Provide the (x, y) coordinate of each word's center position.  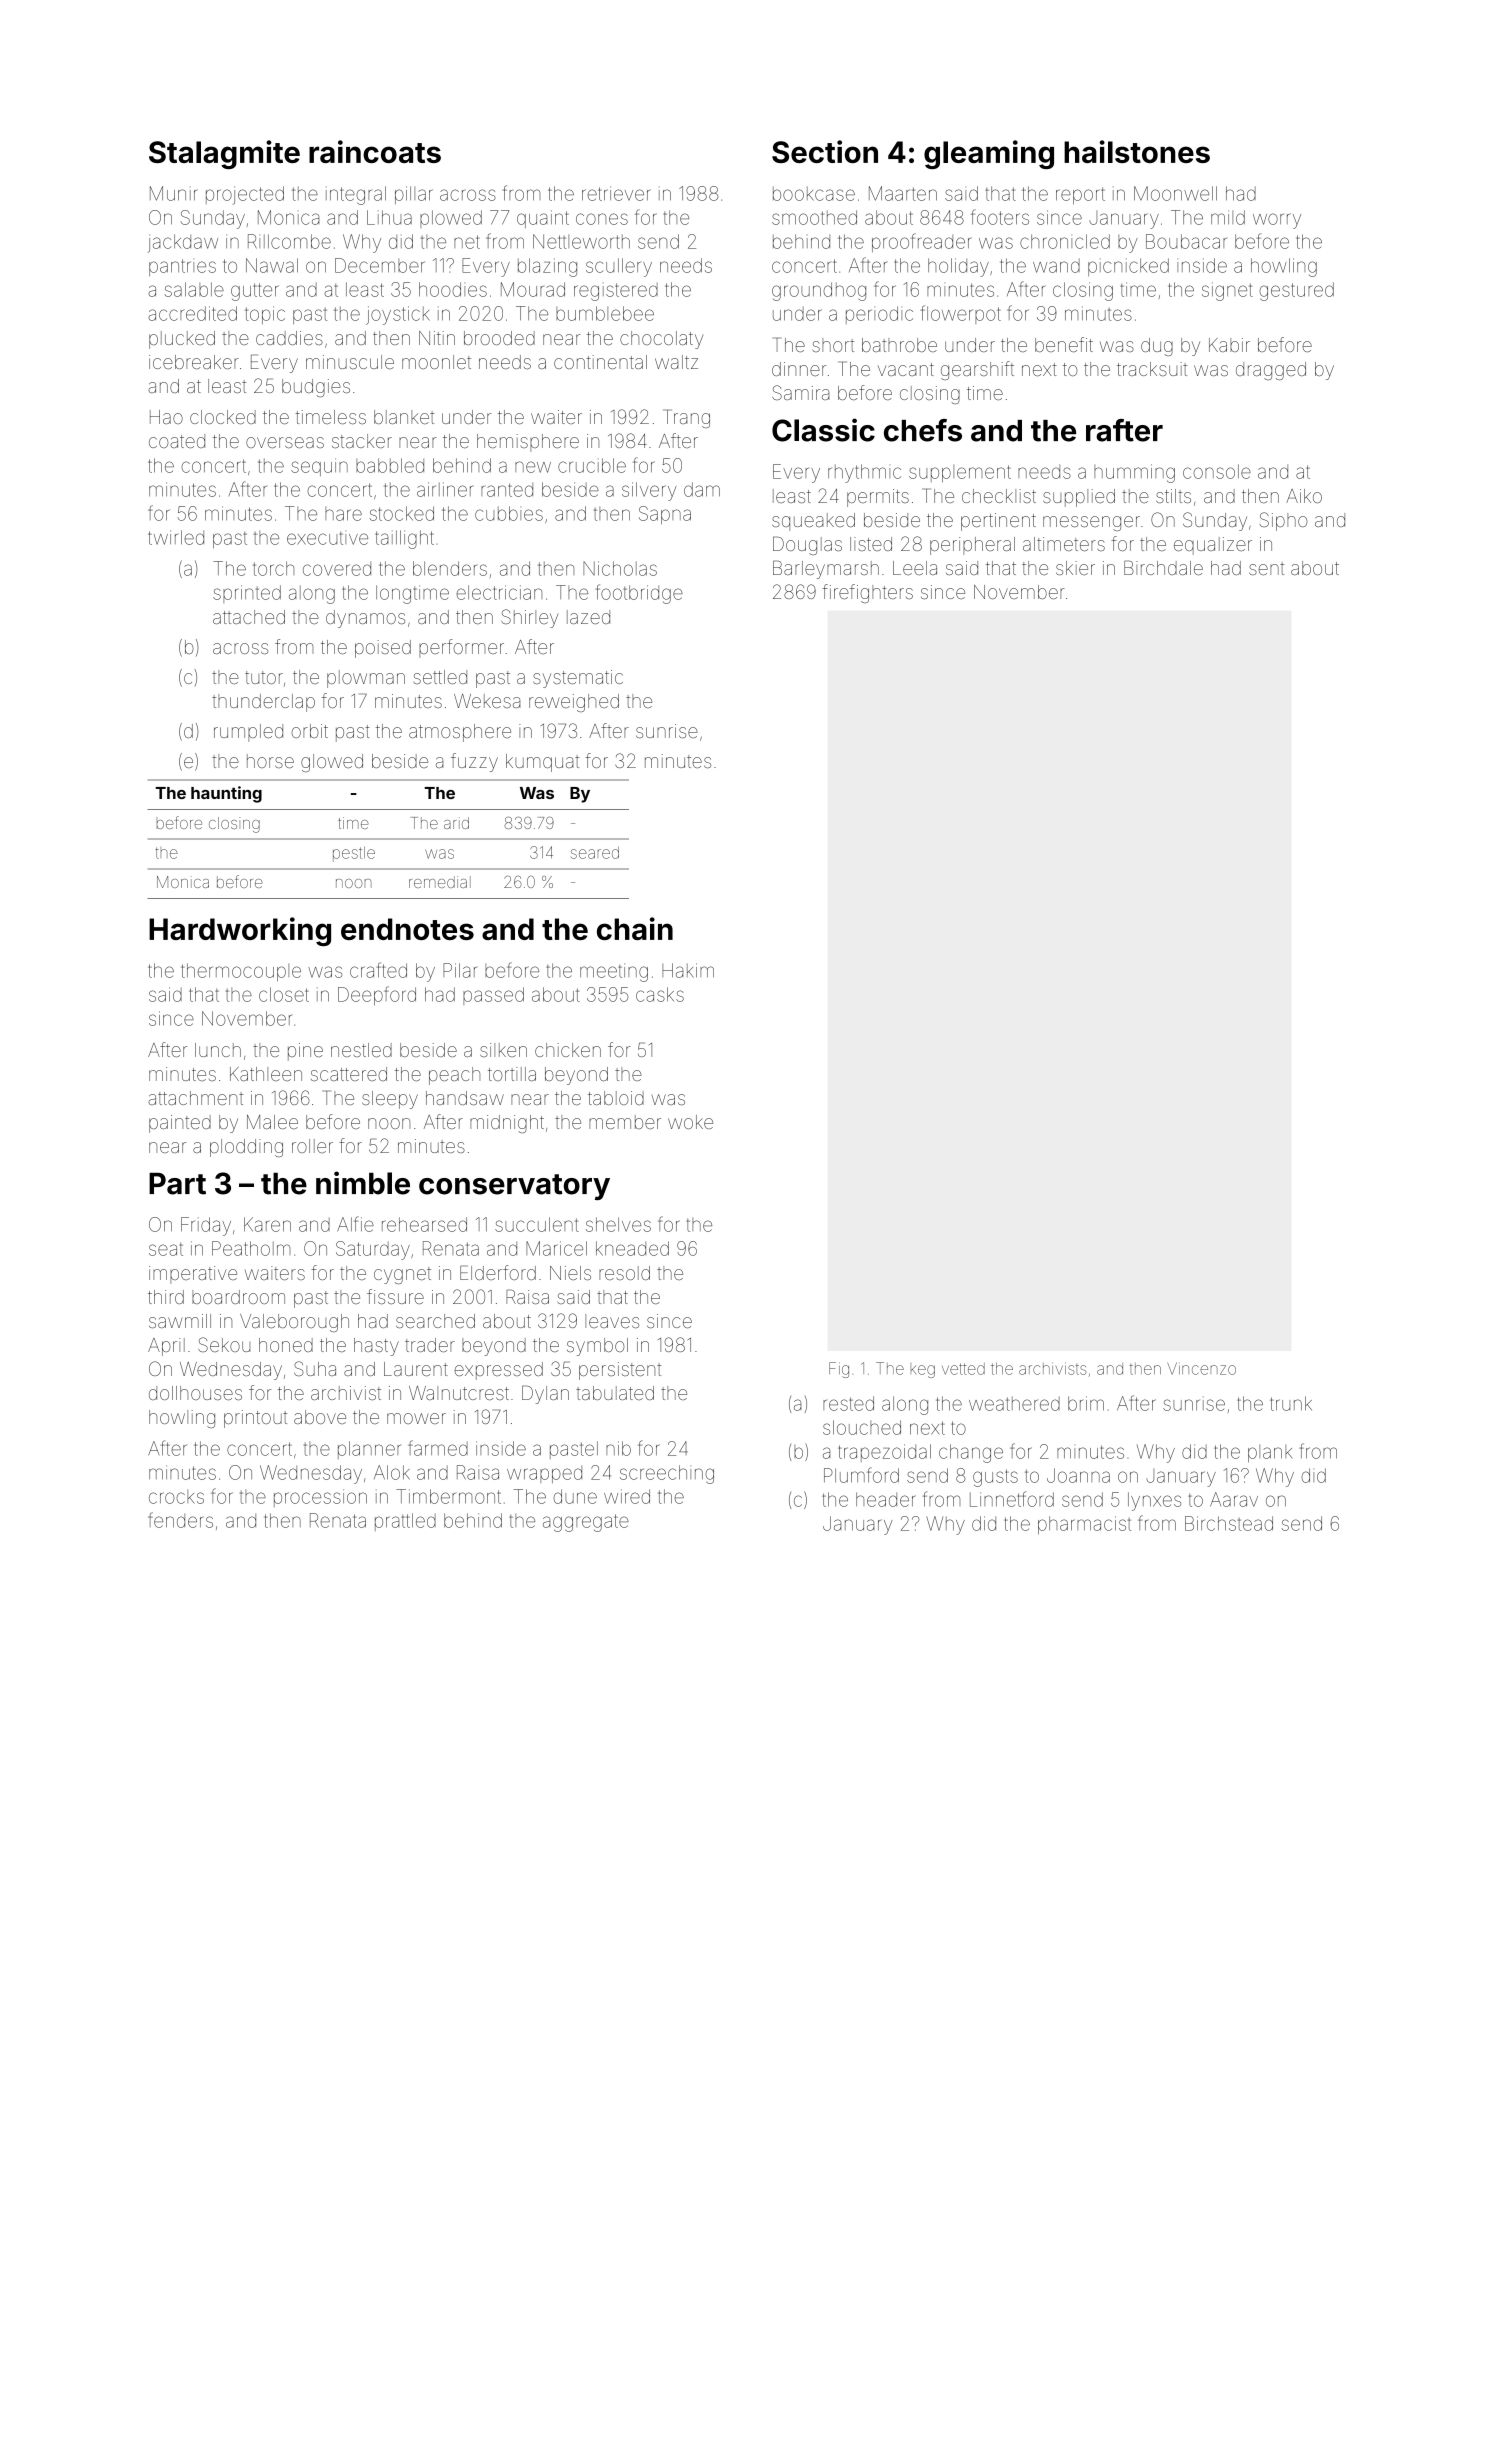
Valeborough (294, 1323)
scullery (619, 267)
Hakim (688, 970)
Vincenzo (1202, 1368)
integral (356, 195)
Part (177, 1184)
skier (1075, 568)
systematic (578, 679)
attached (249, 617)
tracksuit (1152, 369)
